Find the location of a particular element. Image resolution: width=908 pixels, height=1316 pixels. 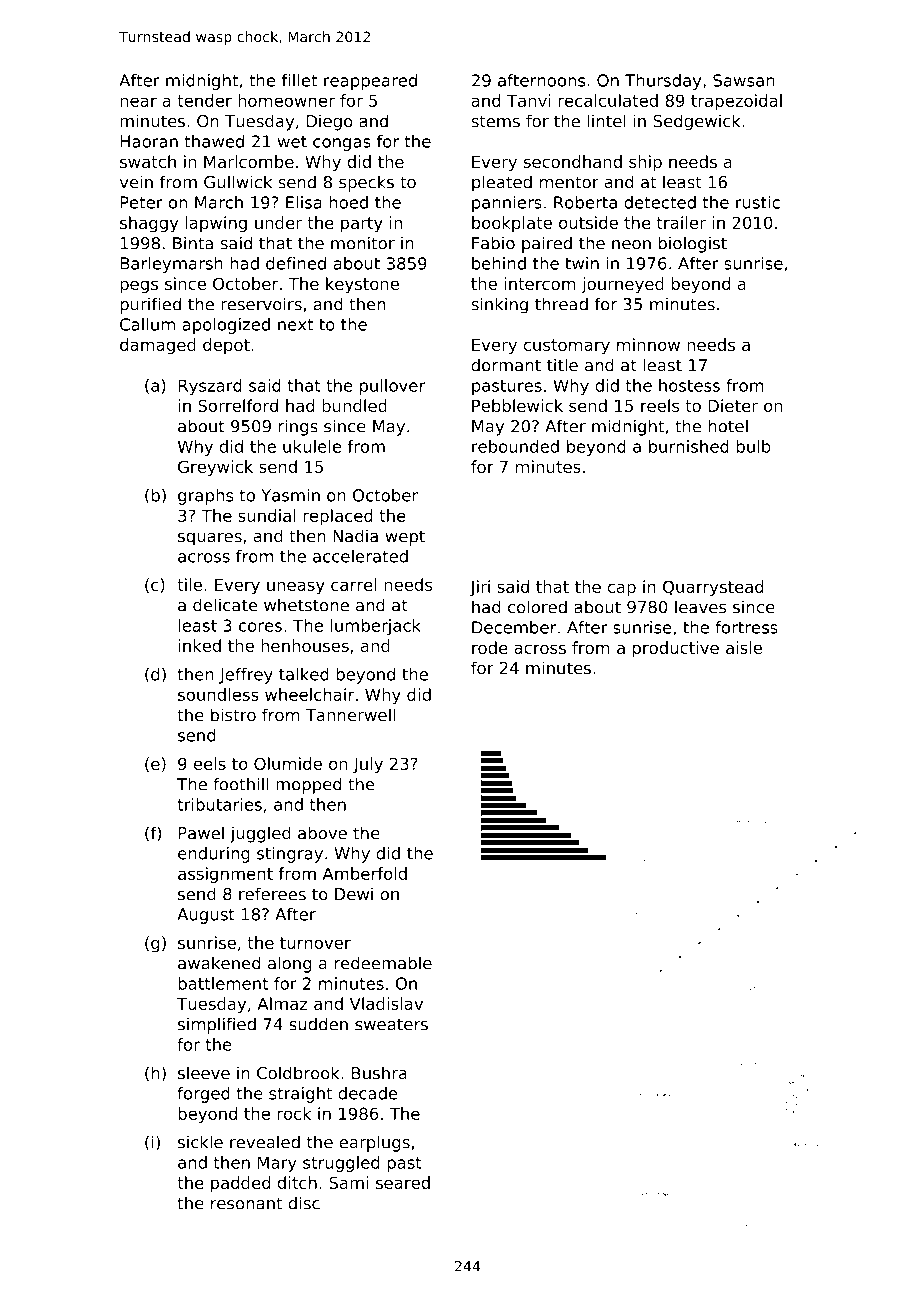

lumberjack is located at coordinates (376, 627).
